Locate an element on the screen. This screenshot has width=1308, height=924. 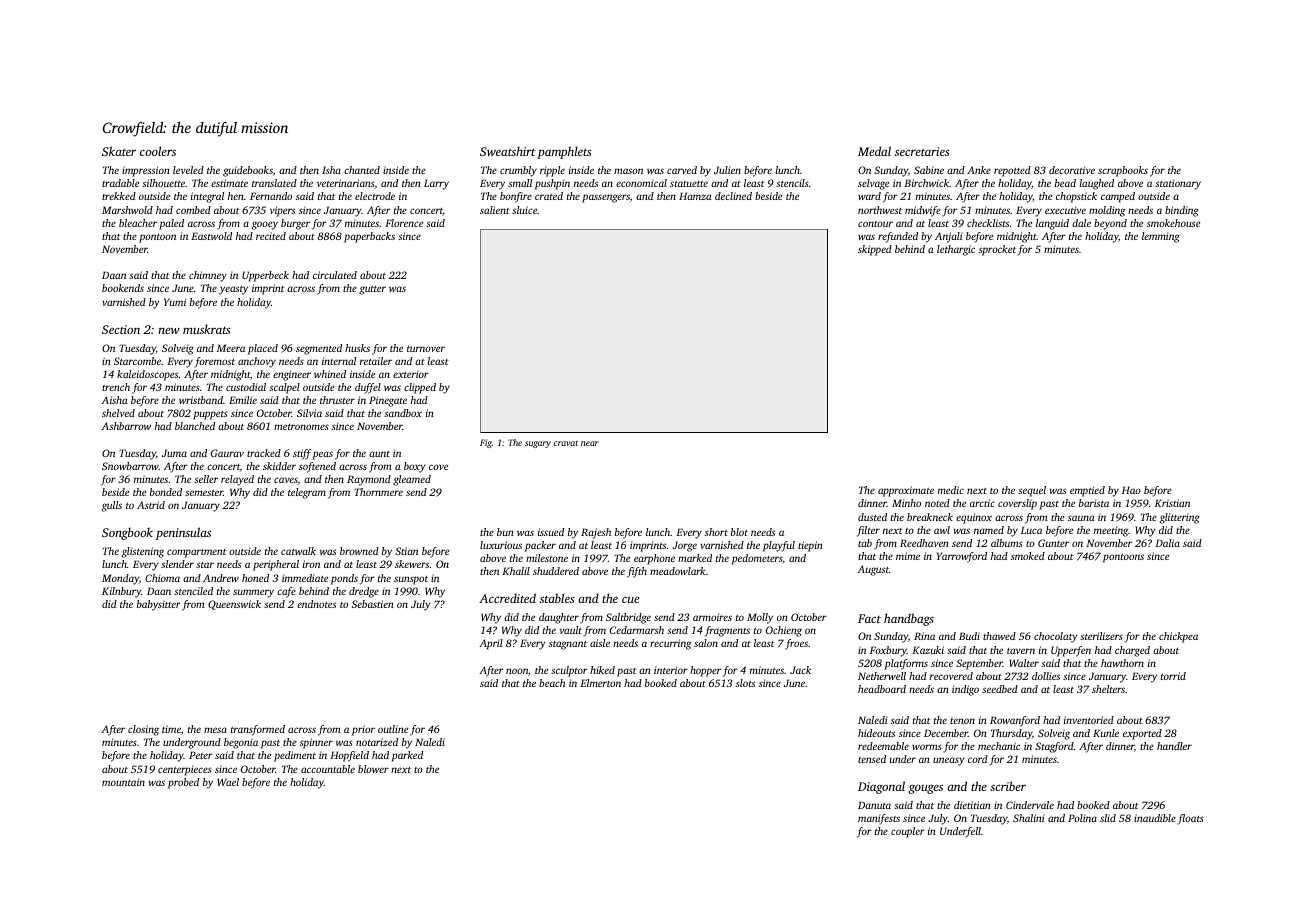
Songbook is located at coordinates (127, 534).
